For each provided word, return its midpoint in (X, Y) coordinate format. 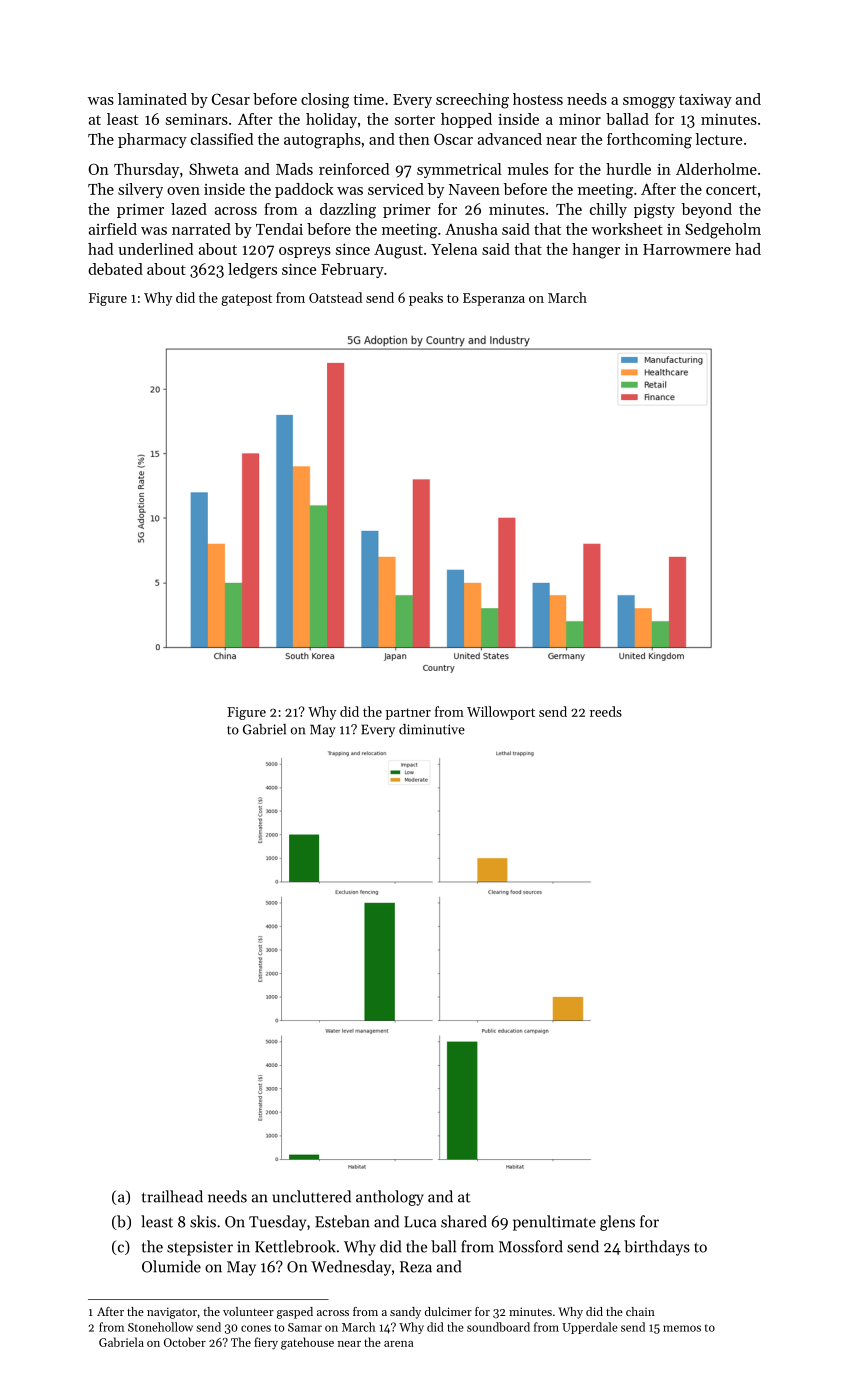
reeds (606, 711)
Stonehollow (160, 1327)
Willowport (501, 713)
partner (408, 714)
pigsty (654, 211)
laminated (152, 99)
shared (464, 1221)
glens (617, 1223)
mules (528, 169)
